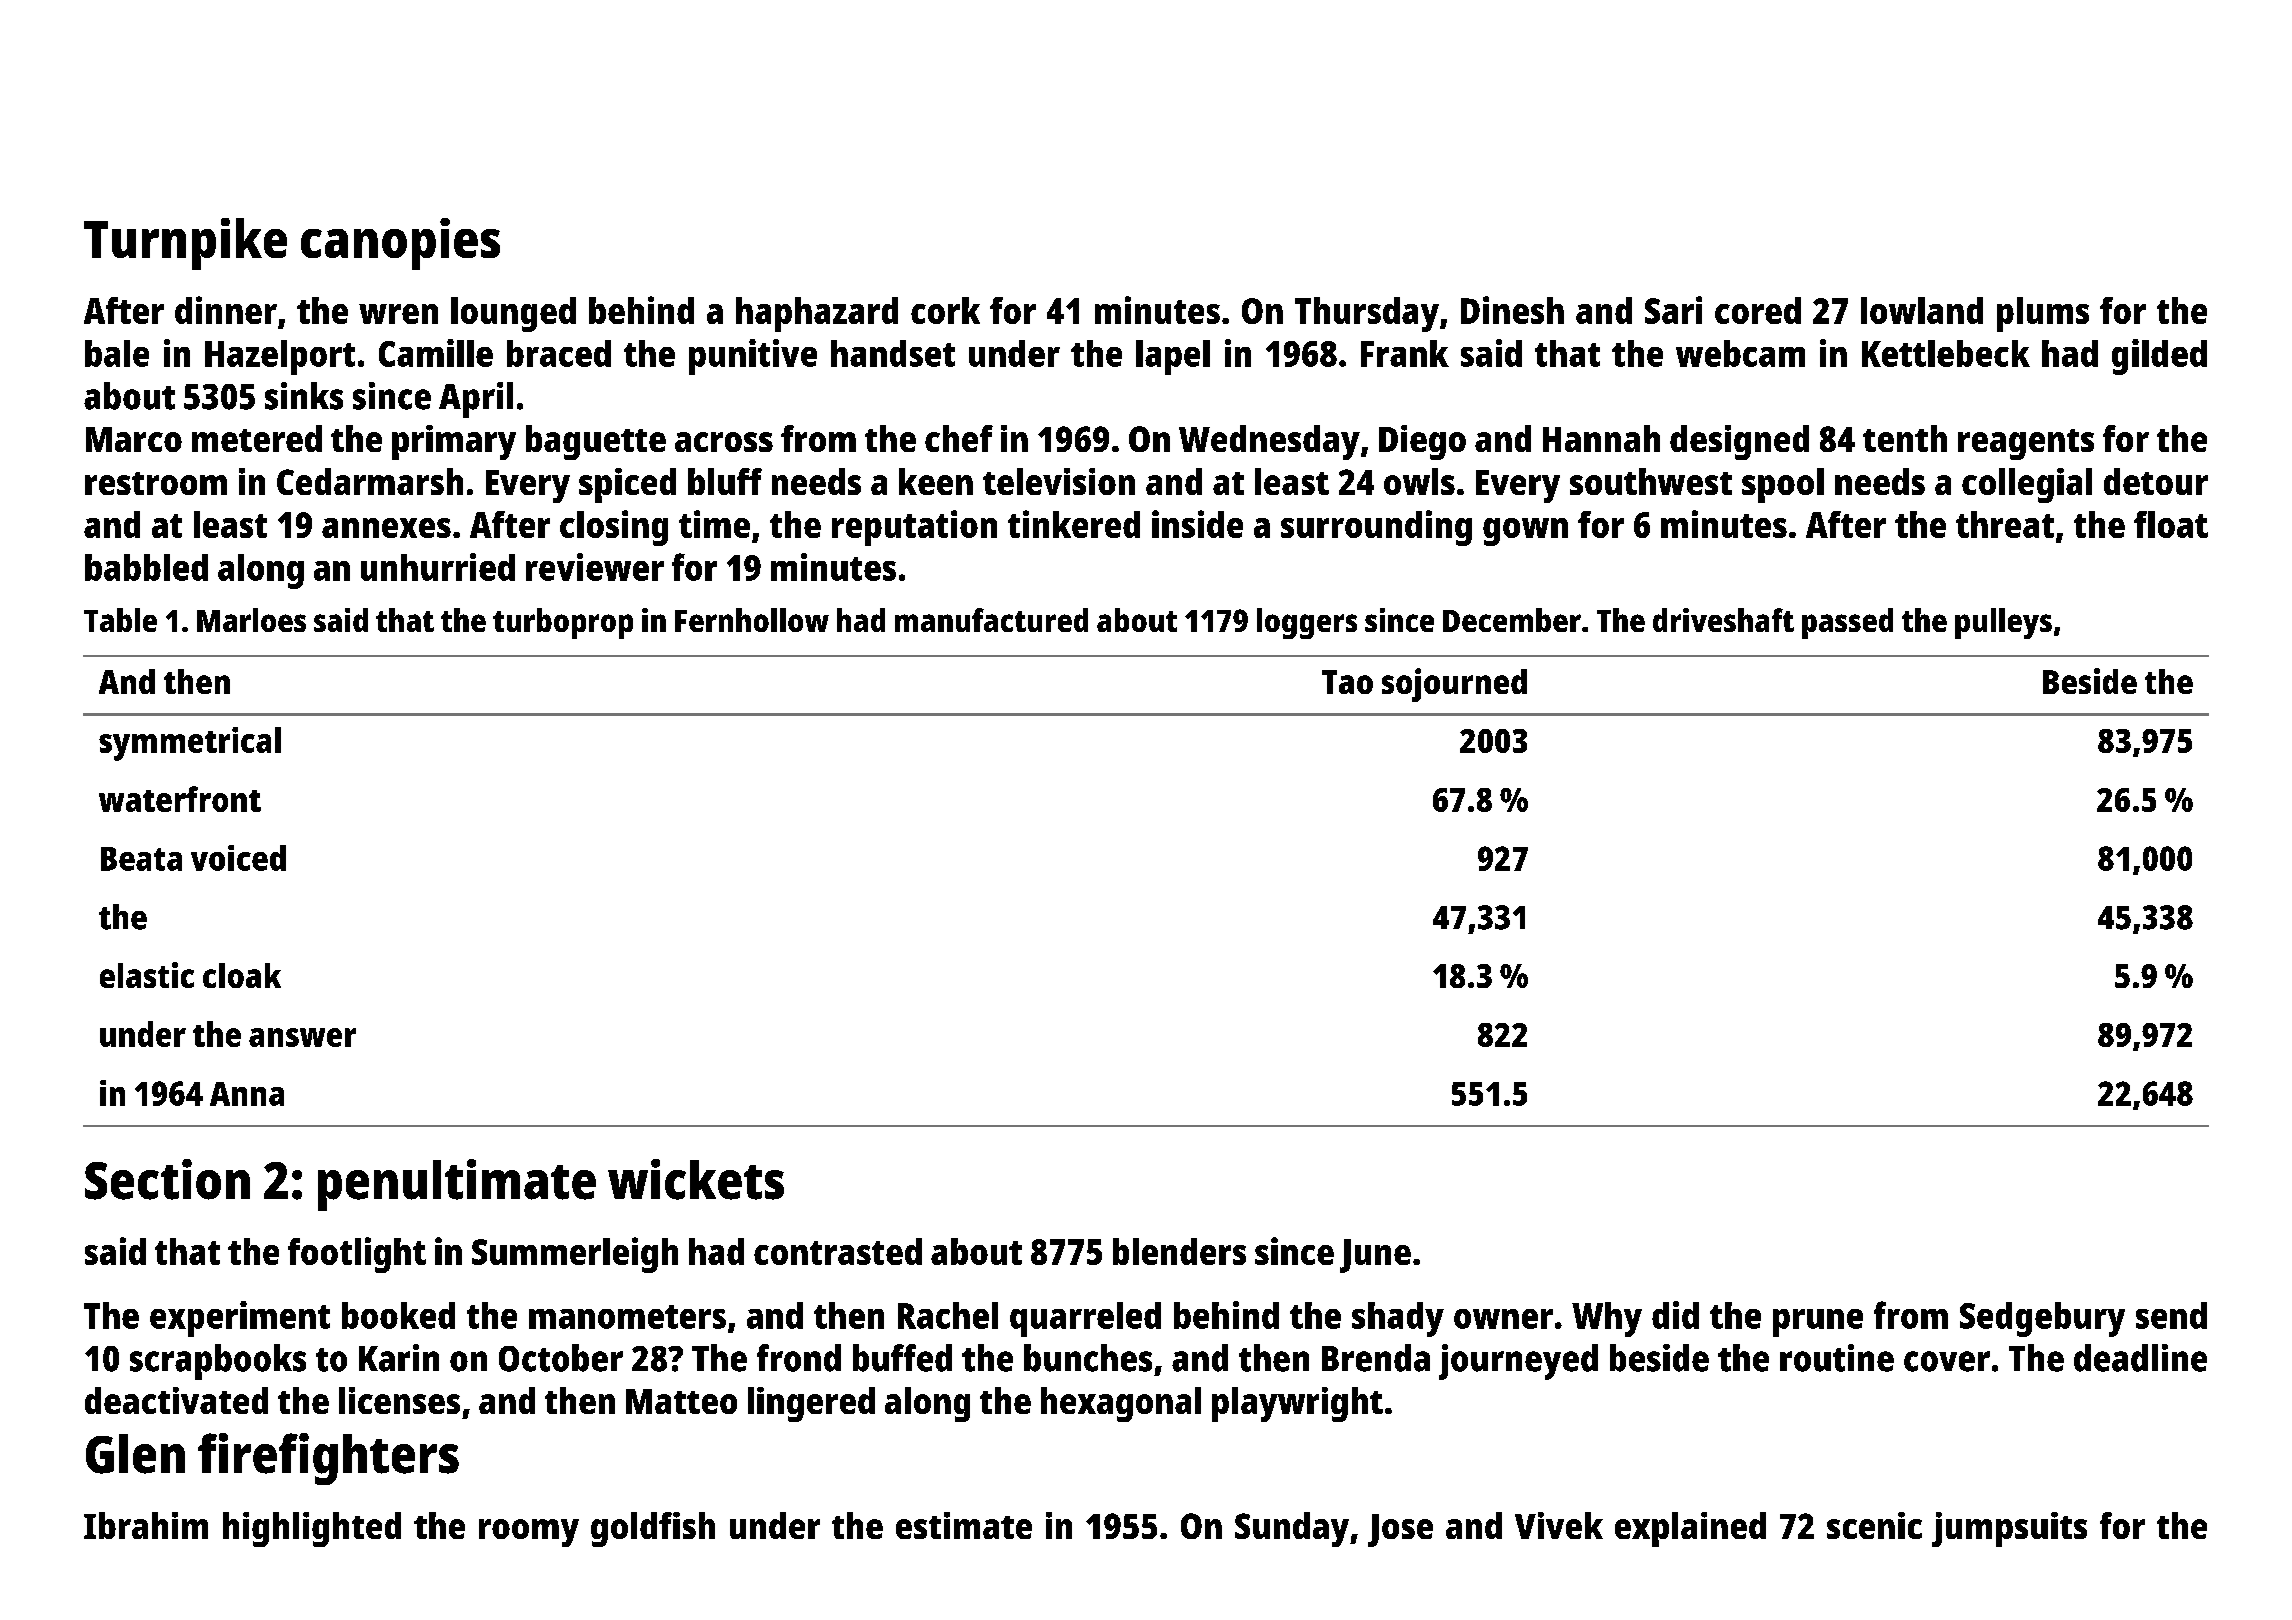 Image resolution: width=2292 pixels, height=1620 pixels. Describe the element at coordinates (457, 1185) in the document. I see `penultimate` at that location.
